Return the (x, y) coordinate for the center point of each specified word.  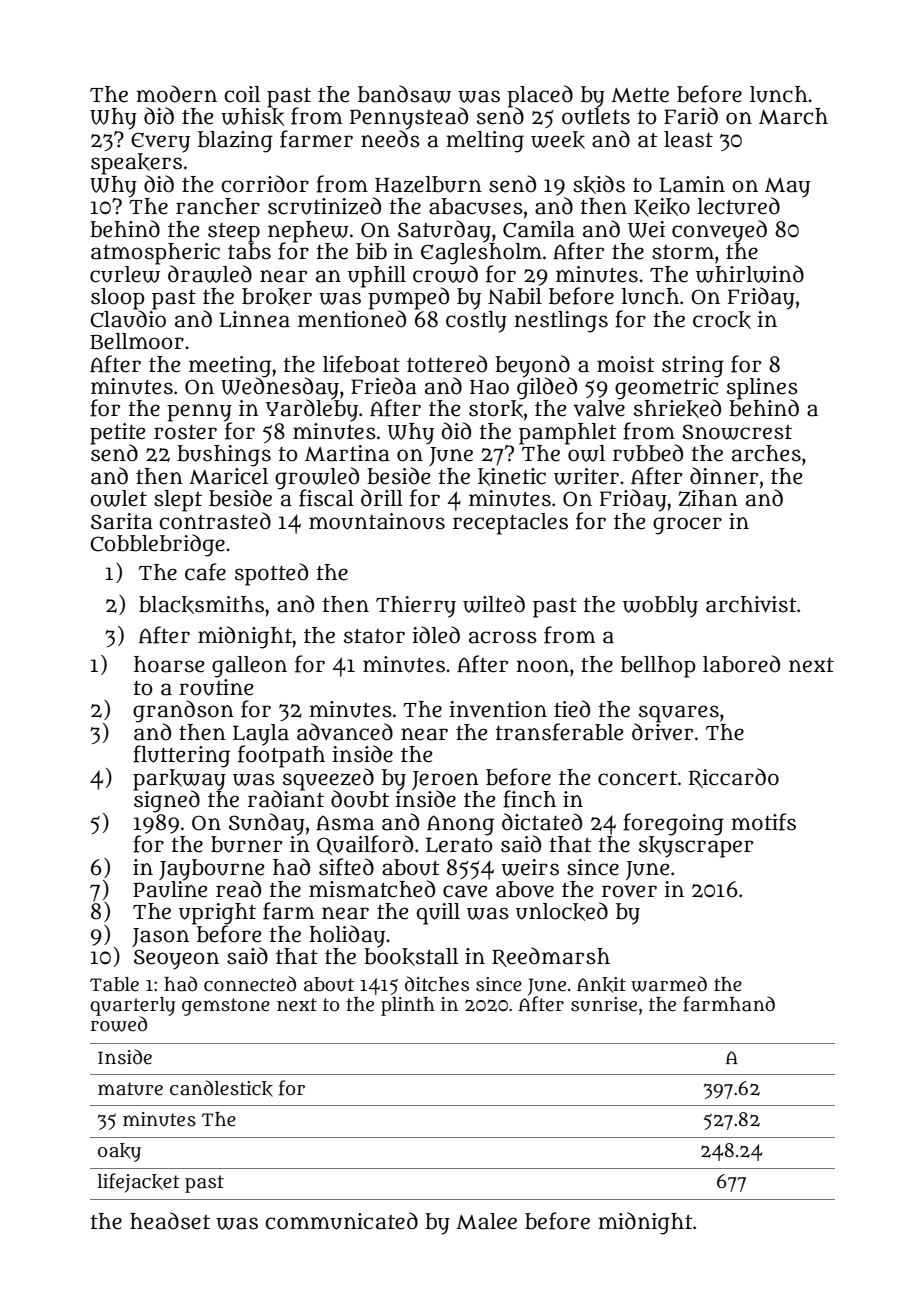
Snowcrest (737, 432)
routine (216, 687)
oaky (119, 1152)
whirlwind (750, 274)
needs (390, 139)
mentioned (352, 319)
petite (117, 433)
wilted (494, 604)
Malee (486, 1221)
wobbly (660, 607)
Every (160, 142)
